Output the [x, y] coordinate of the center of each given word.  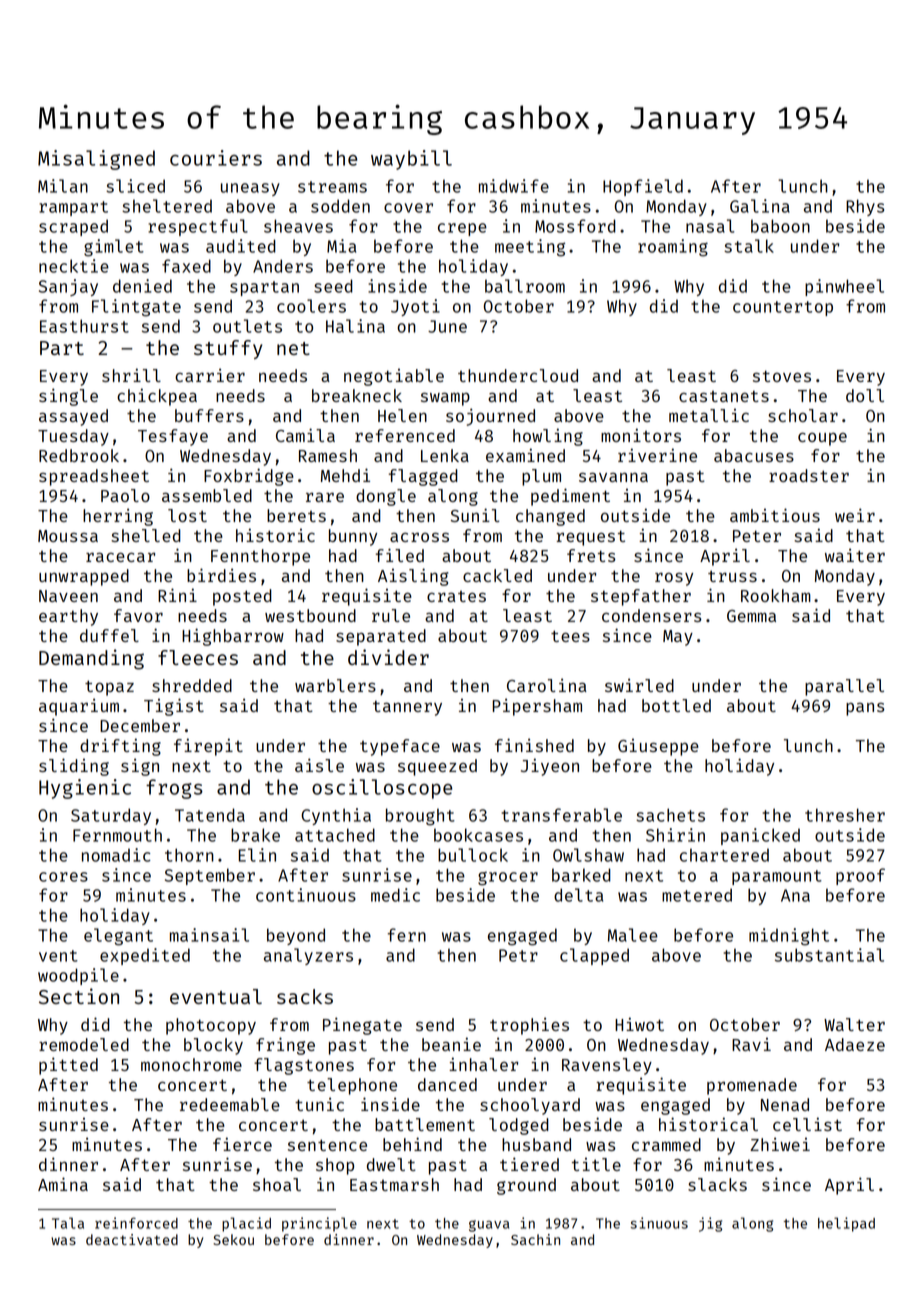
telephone [352, 1086]
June [447, 326]
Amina [63, 1184]
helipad [846, 1224]
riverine [657, 455]
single [68, 397]
